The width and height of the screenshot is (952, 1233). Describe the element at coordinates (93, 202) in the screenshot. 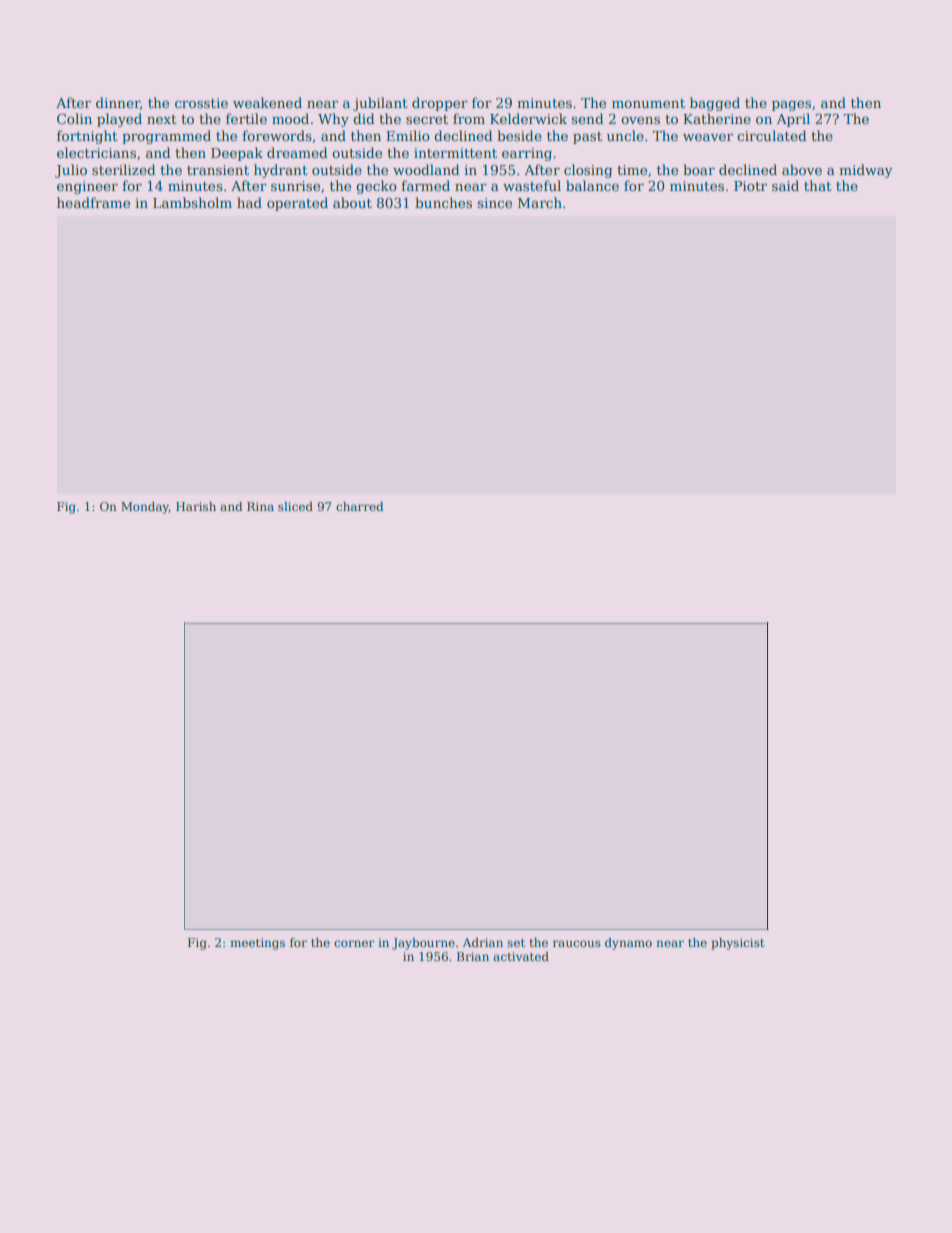

I see `headframe` at that location.
